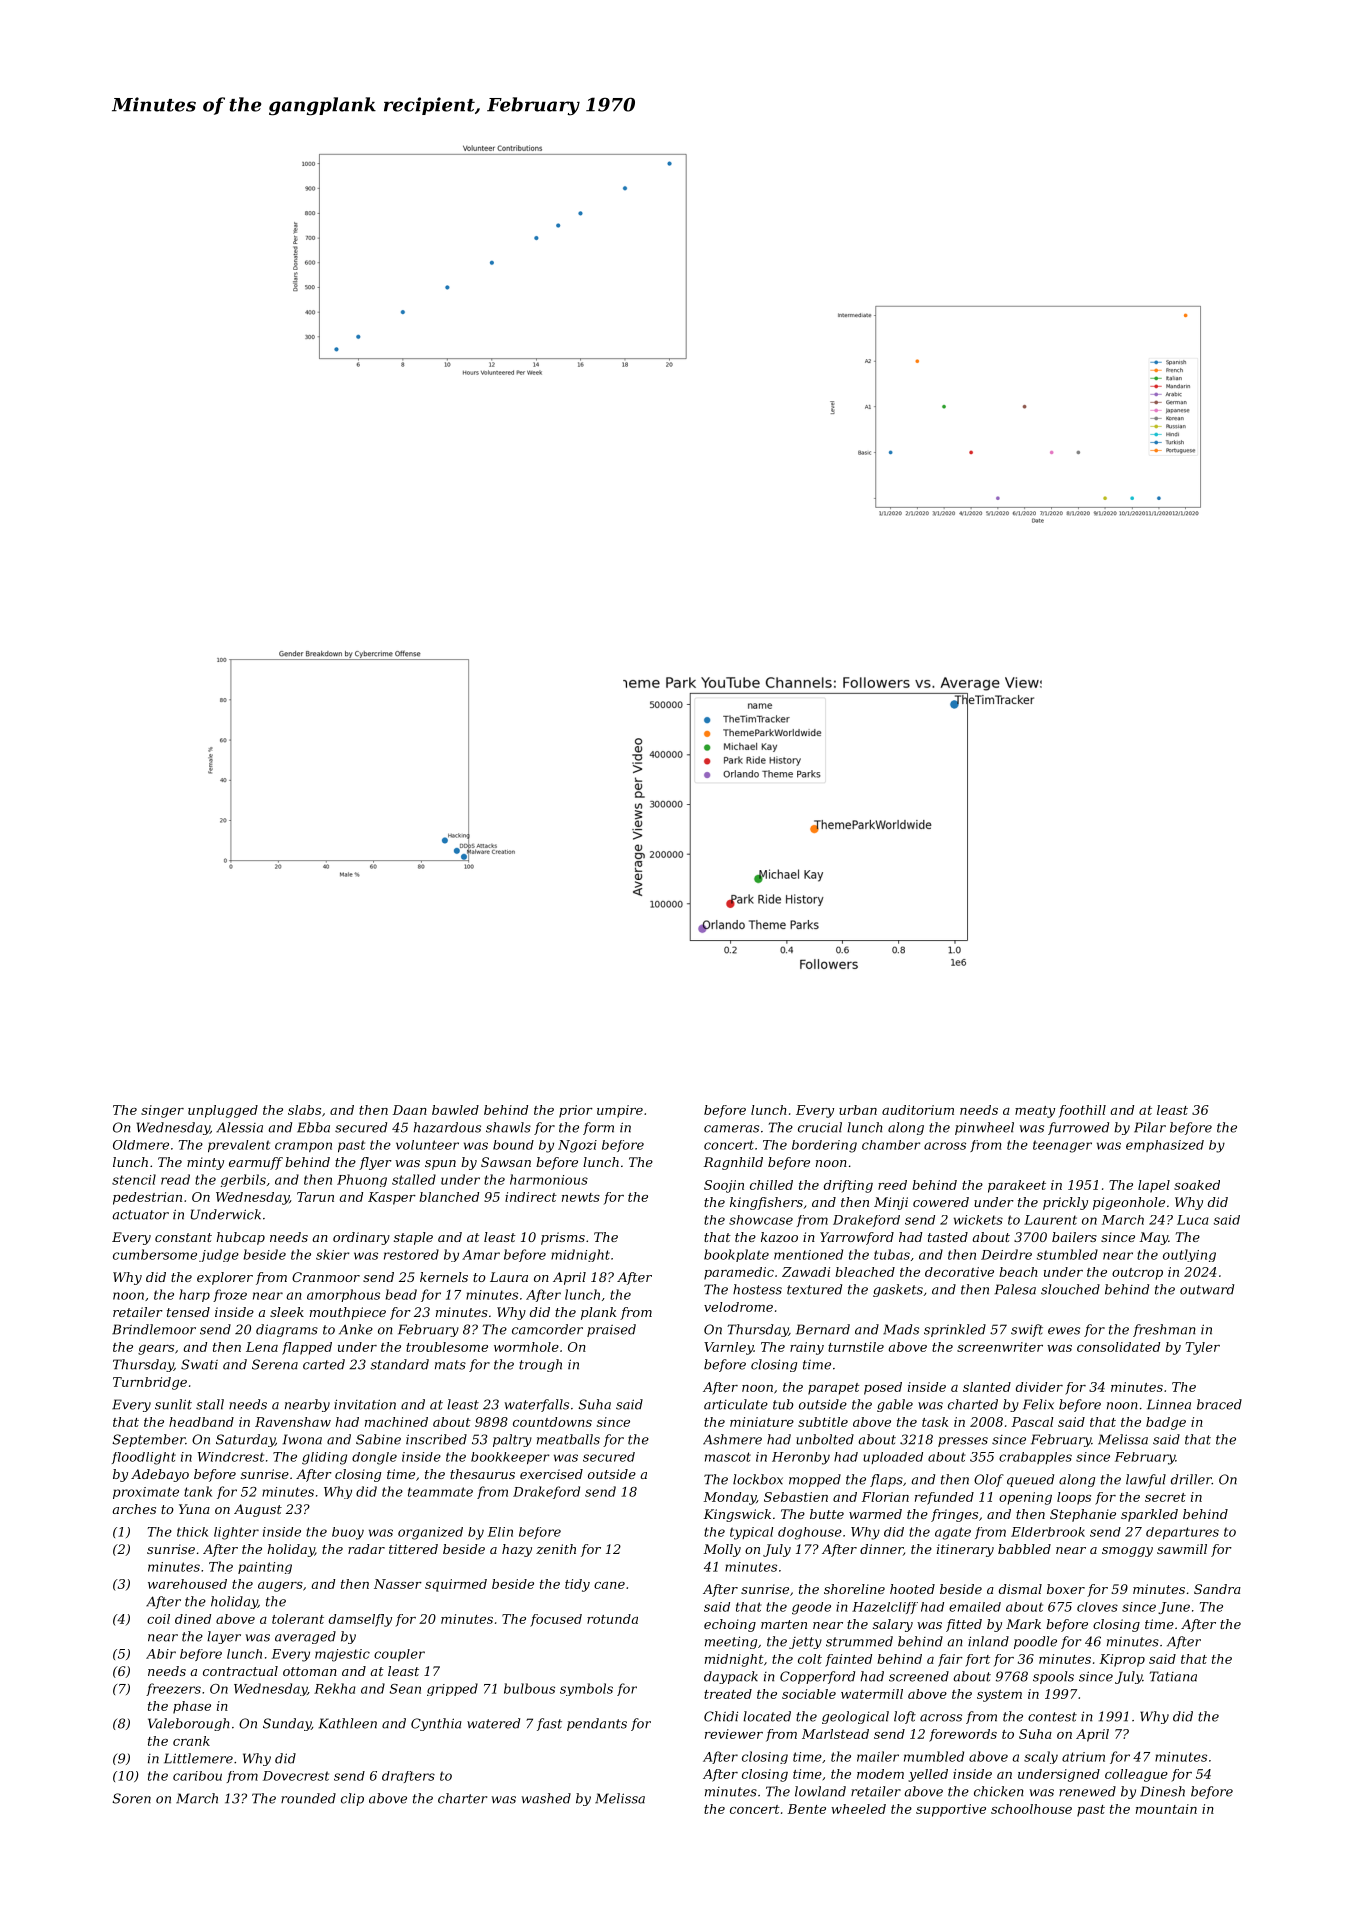  What do you see at coordinates (352, 1799) in the screenshot?
I see `clip` at bounding box center [352, 1799].
